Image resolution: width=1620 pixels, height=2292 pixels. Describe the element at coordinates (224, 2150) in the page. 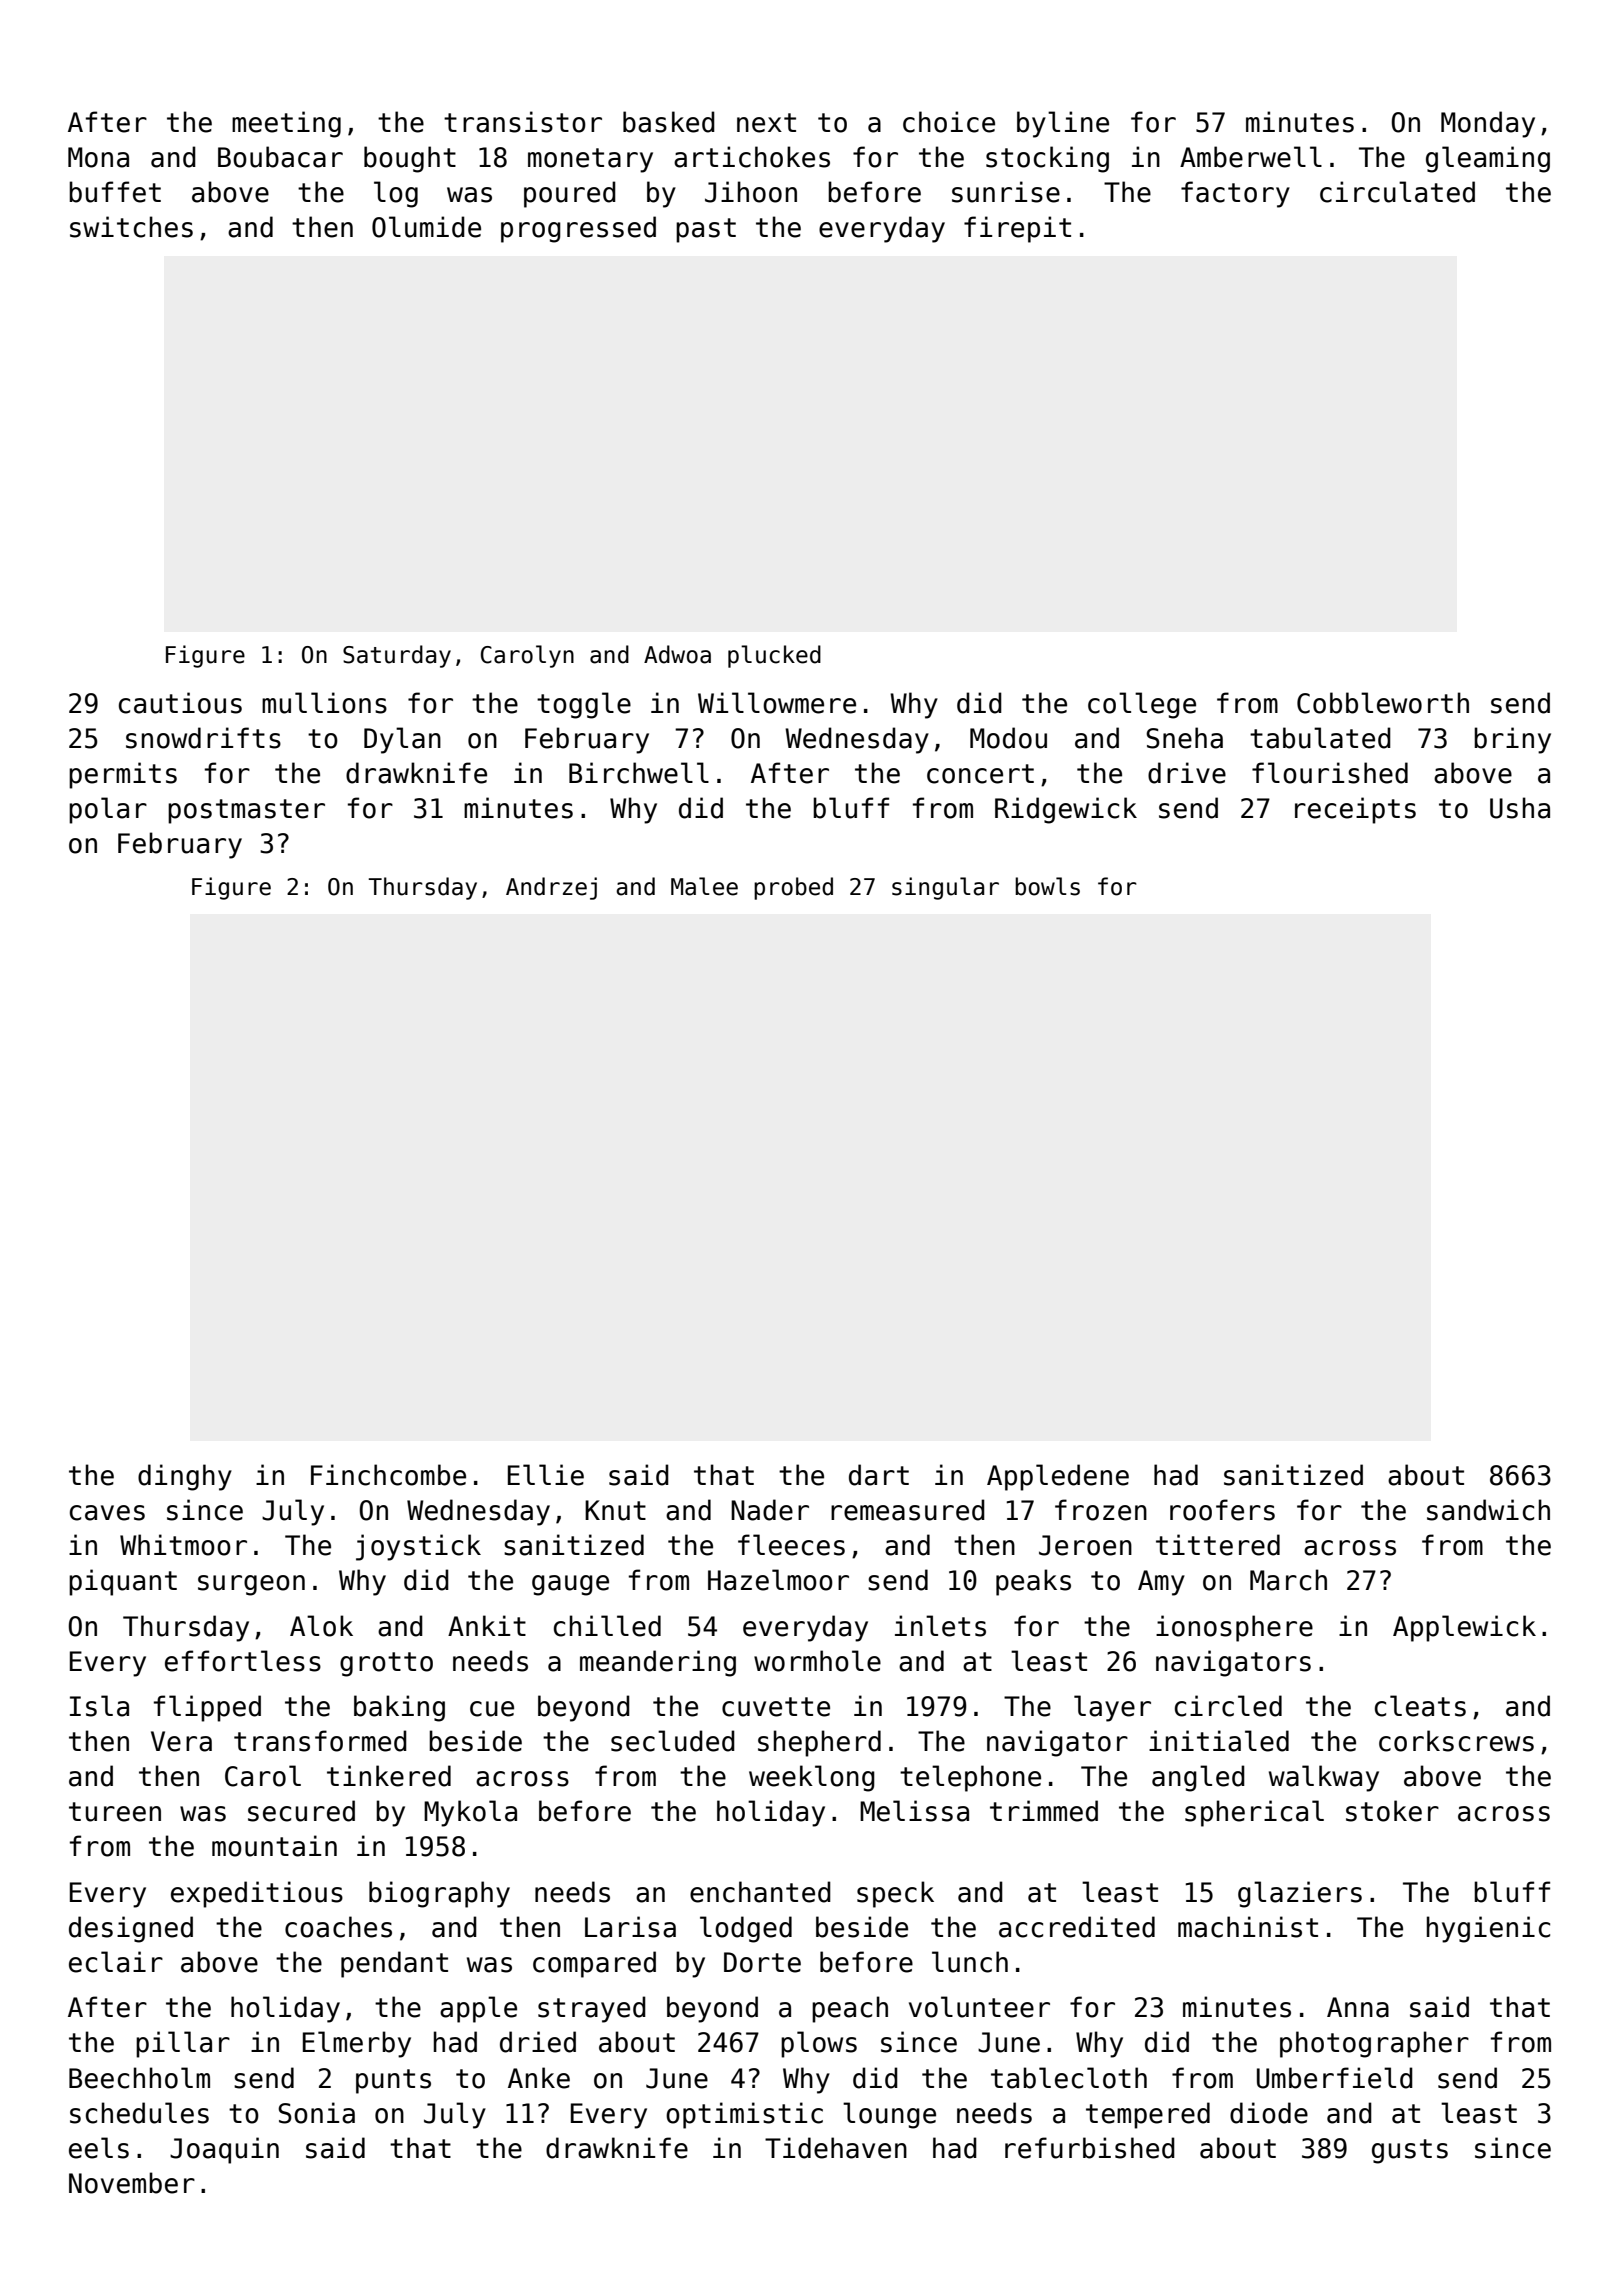

I see `Joaquin` at that location.
